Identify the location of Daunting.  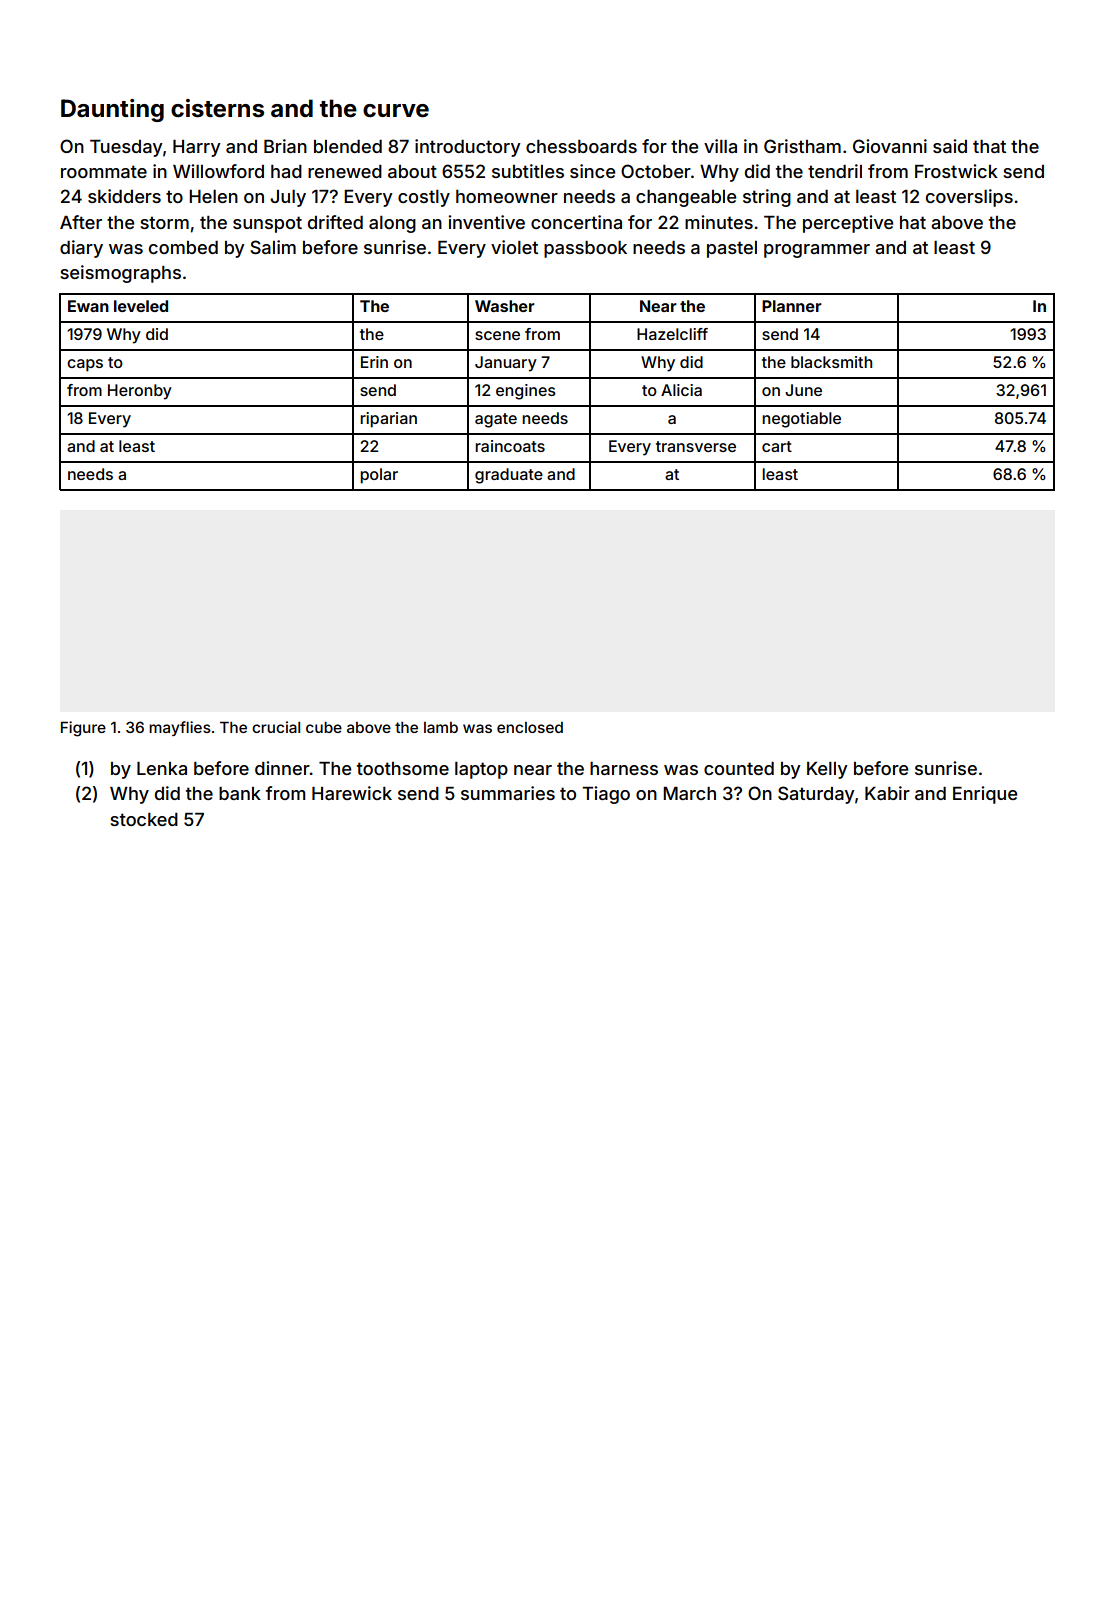
(112, 110).
